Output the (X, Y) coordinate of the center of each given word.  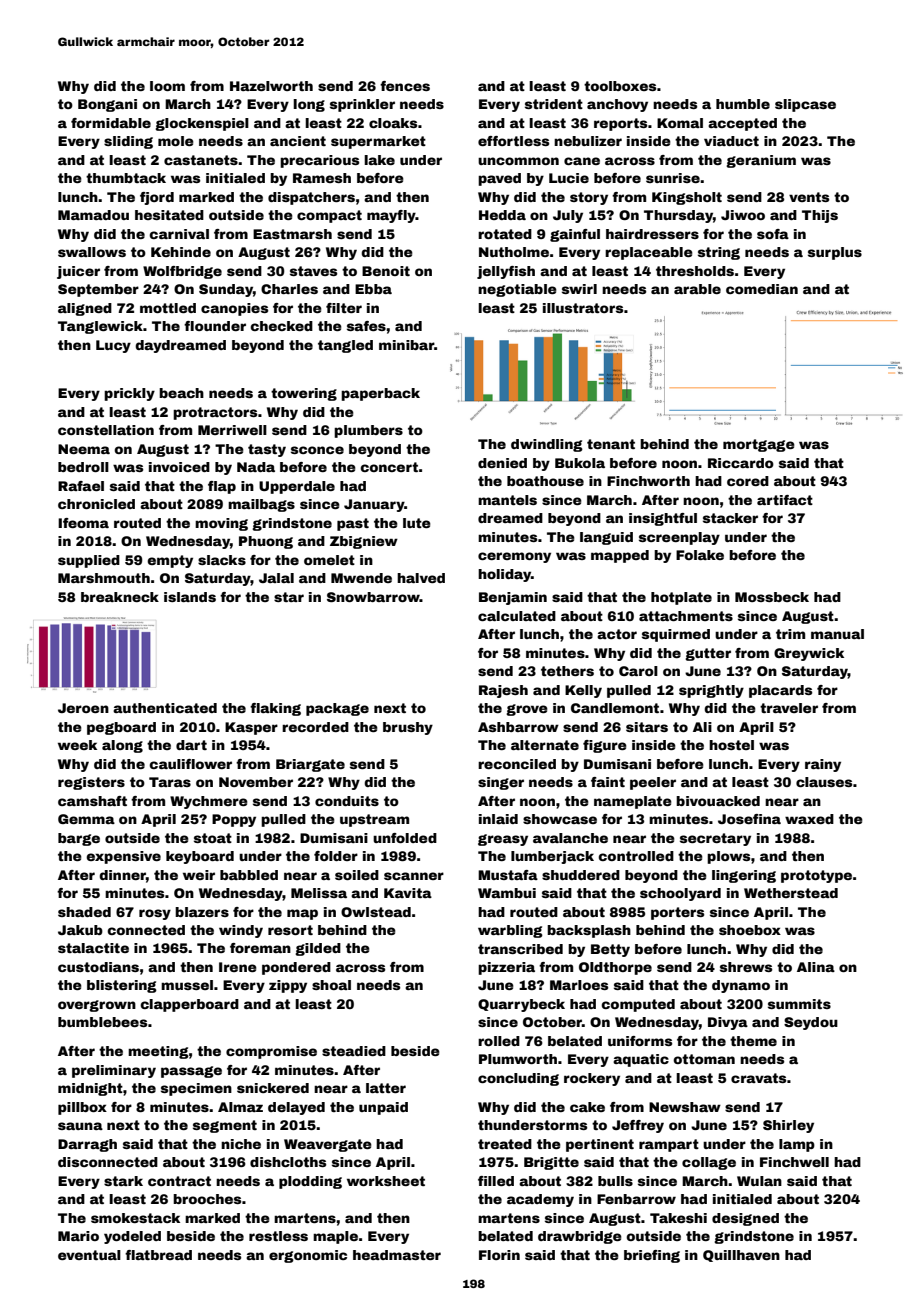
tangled (345, 346)
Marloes (579, 985)
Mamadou (93, 215)
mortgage (759, 445)
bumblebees (102, 1022)
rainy (823, 765)
